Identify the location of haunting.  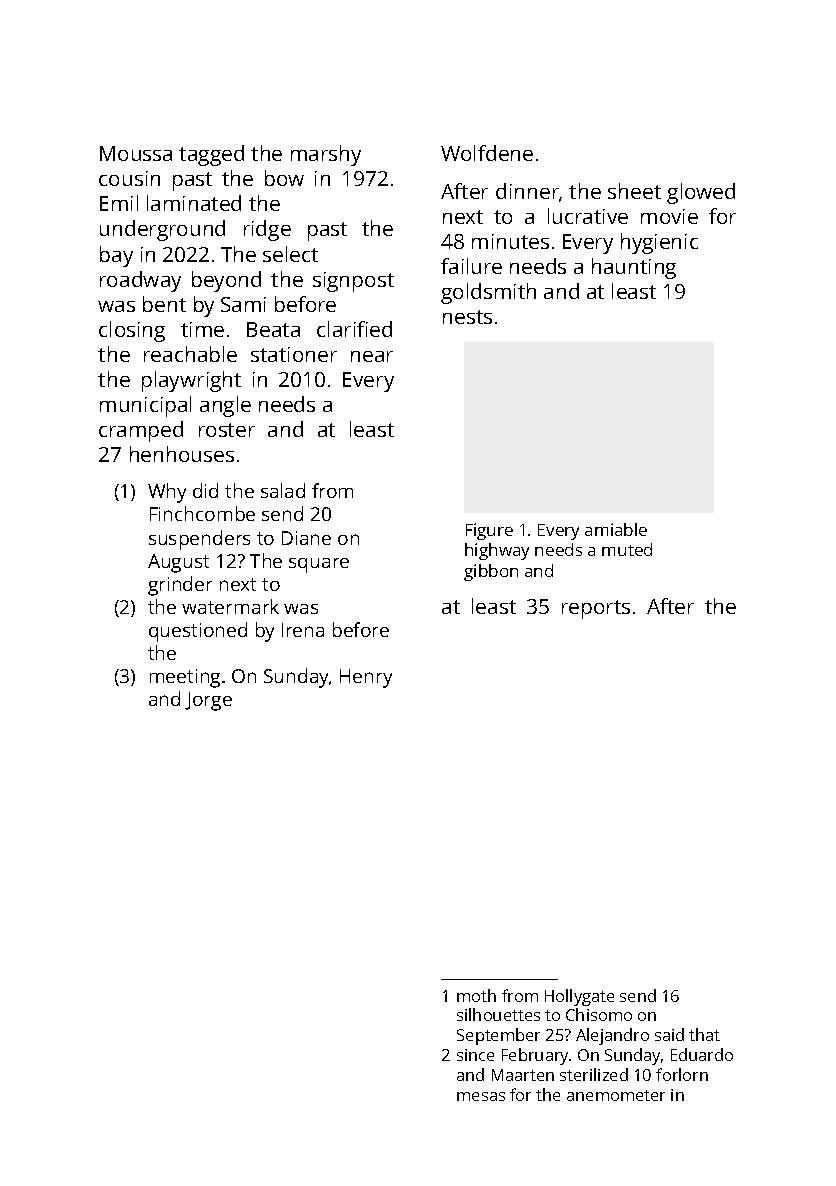
(634, 268).
